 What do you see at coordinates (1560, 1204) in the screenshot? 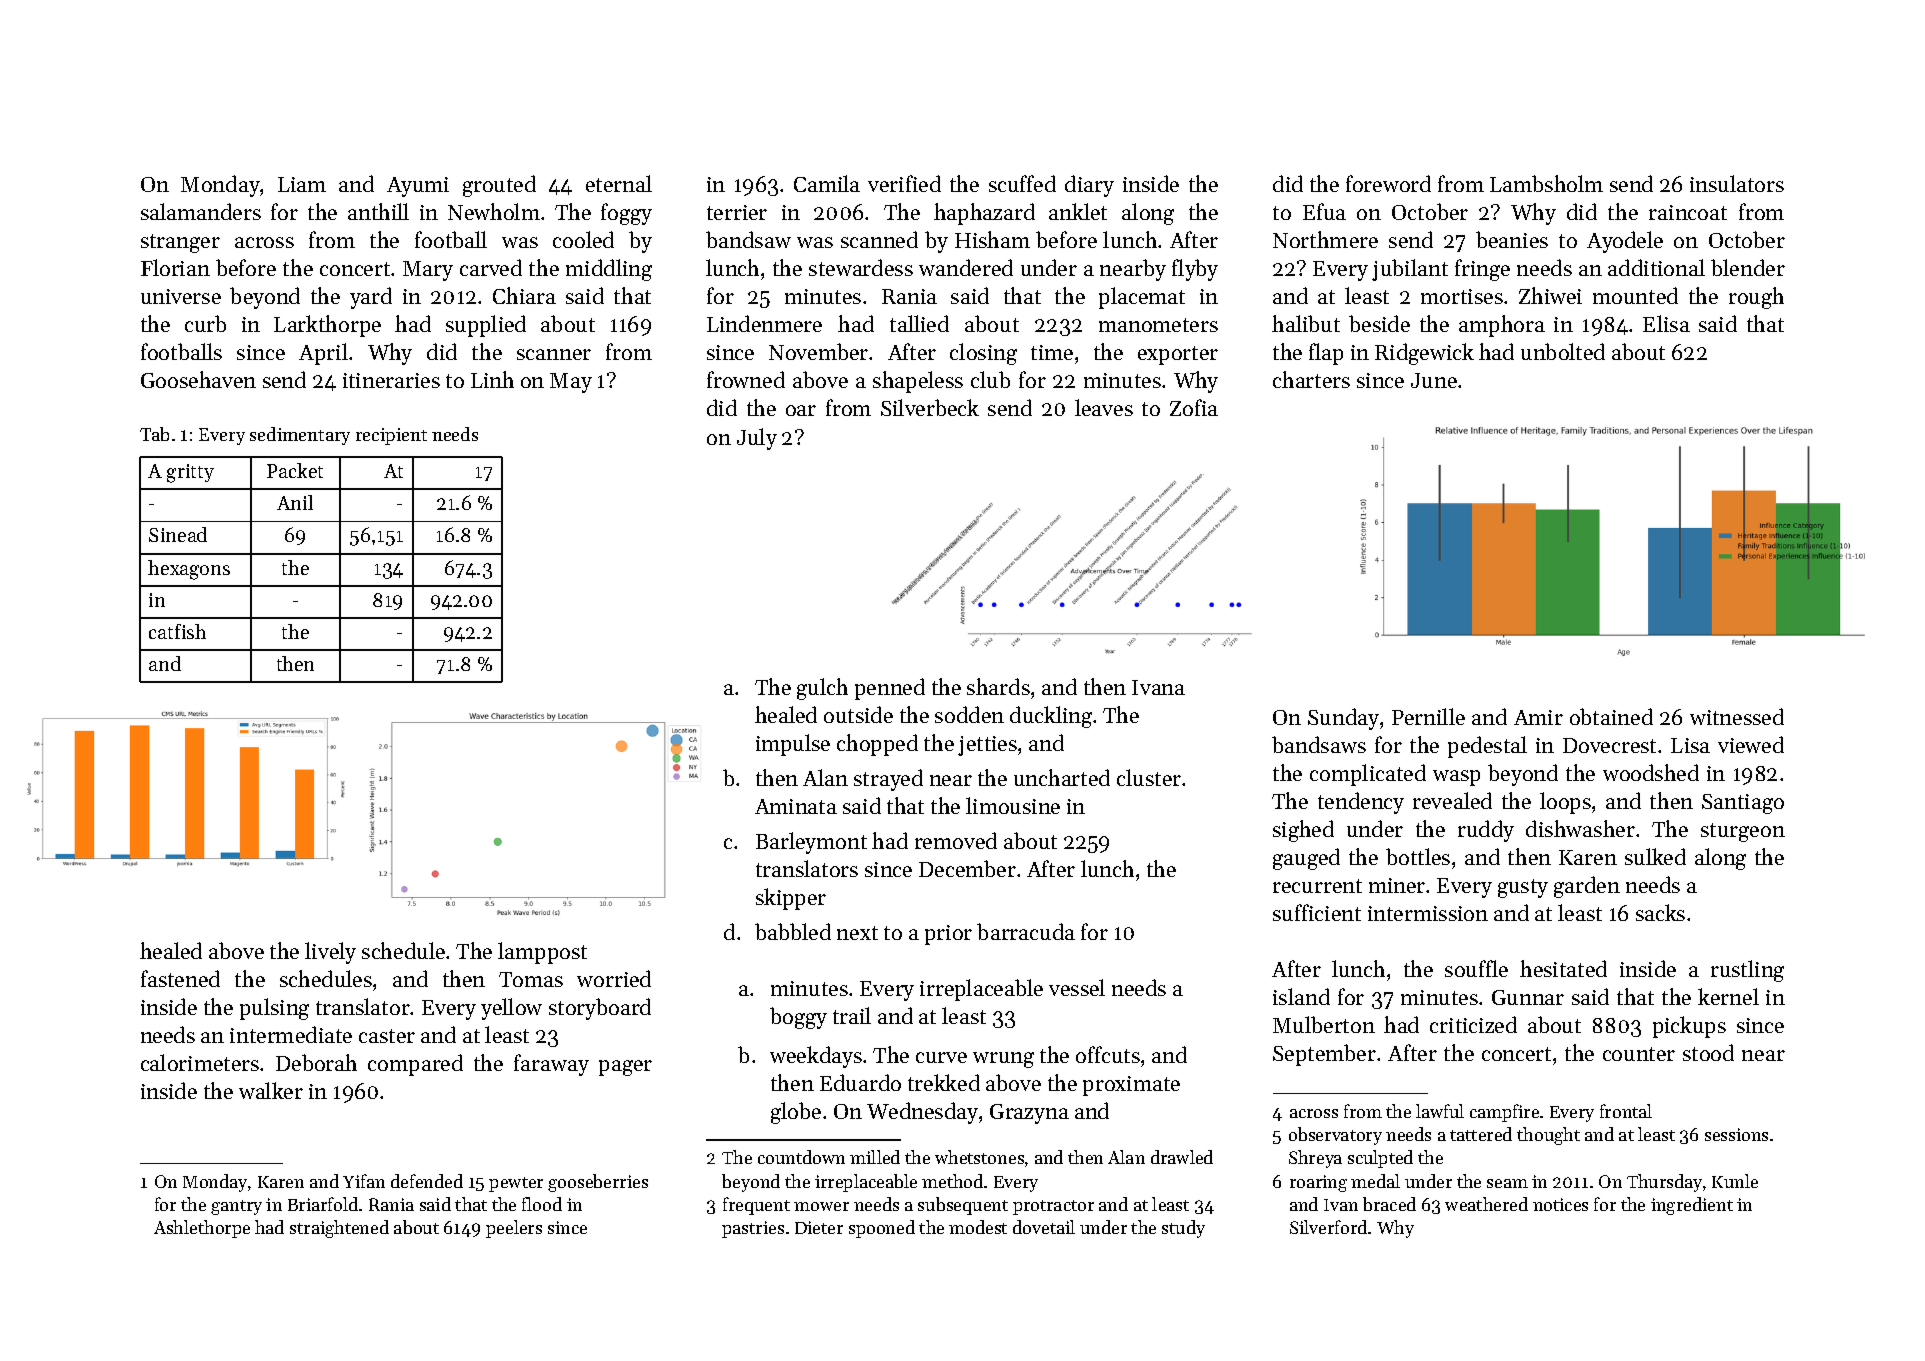
I see `notices` at bounding box center [1560, 1204].
